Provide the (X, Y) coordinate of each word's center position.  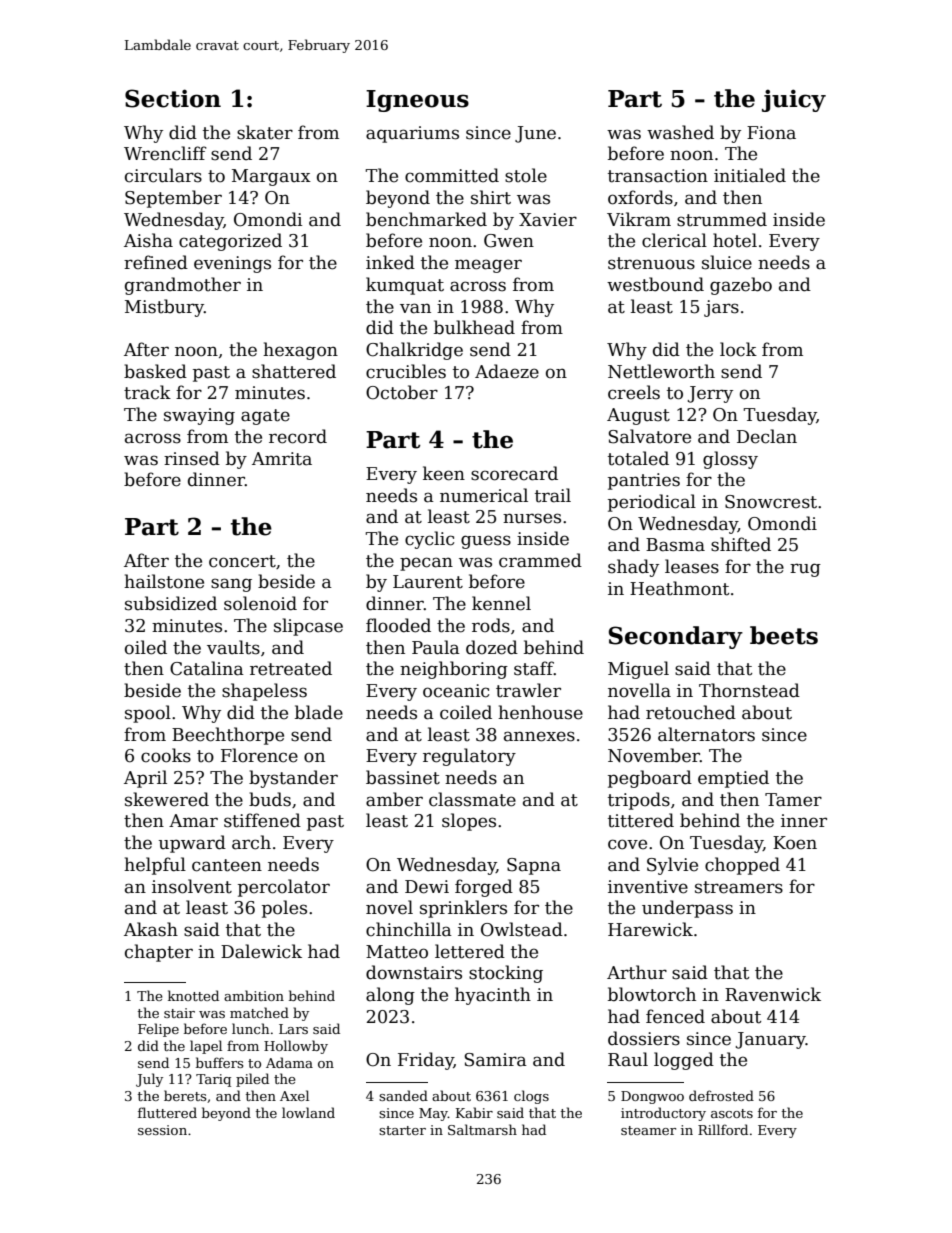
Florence (259, 755)
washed (680, 132)
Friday (426, 1061)
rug (805, 570)
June (535, 134)
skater (265, 132)
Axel (294, 1095)
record (298, 436)
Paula (436, 647)
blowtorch (652, 994)
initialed (750, 175)
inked (390, 262)
